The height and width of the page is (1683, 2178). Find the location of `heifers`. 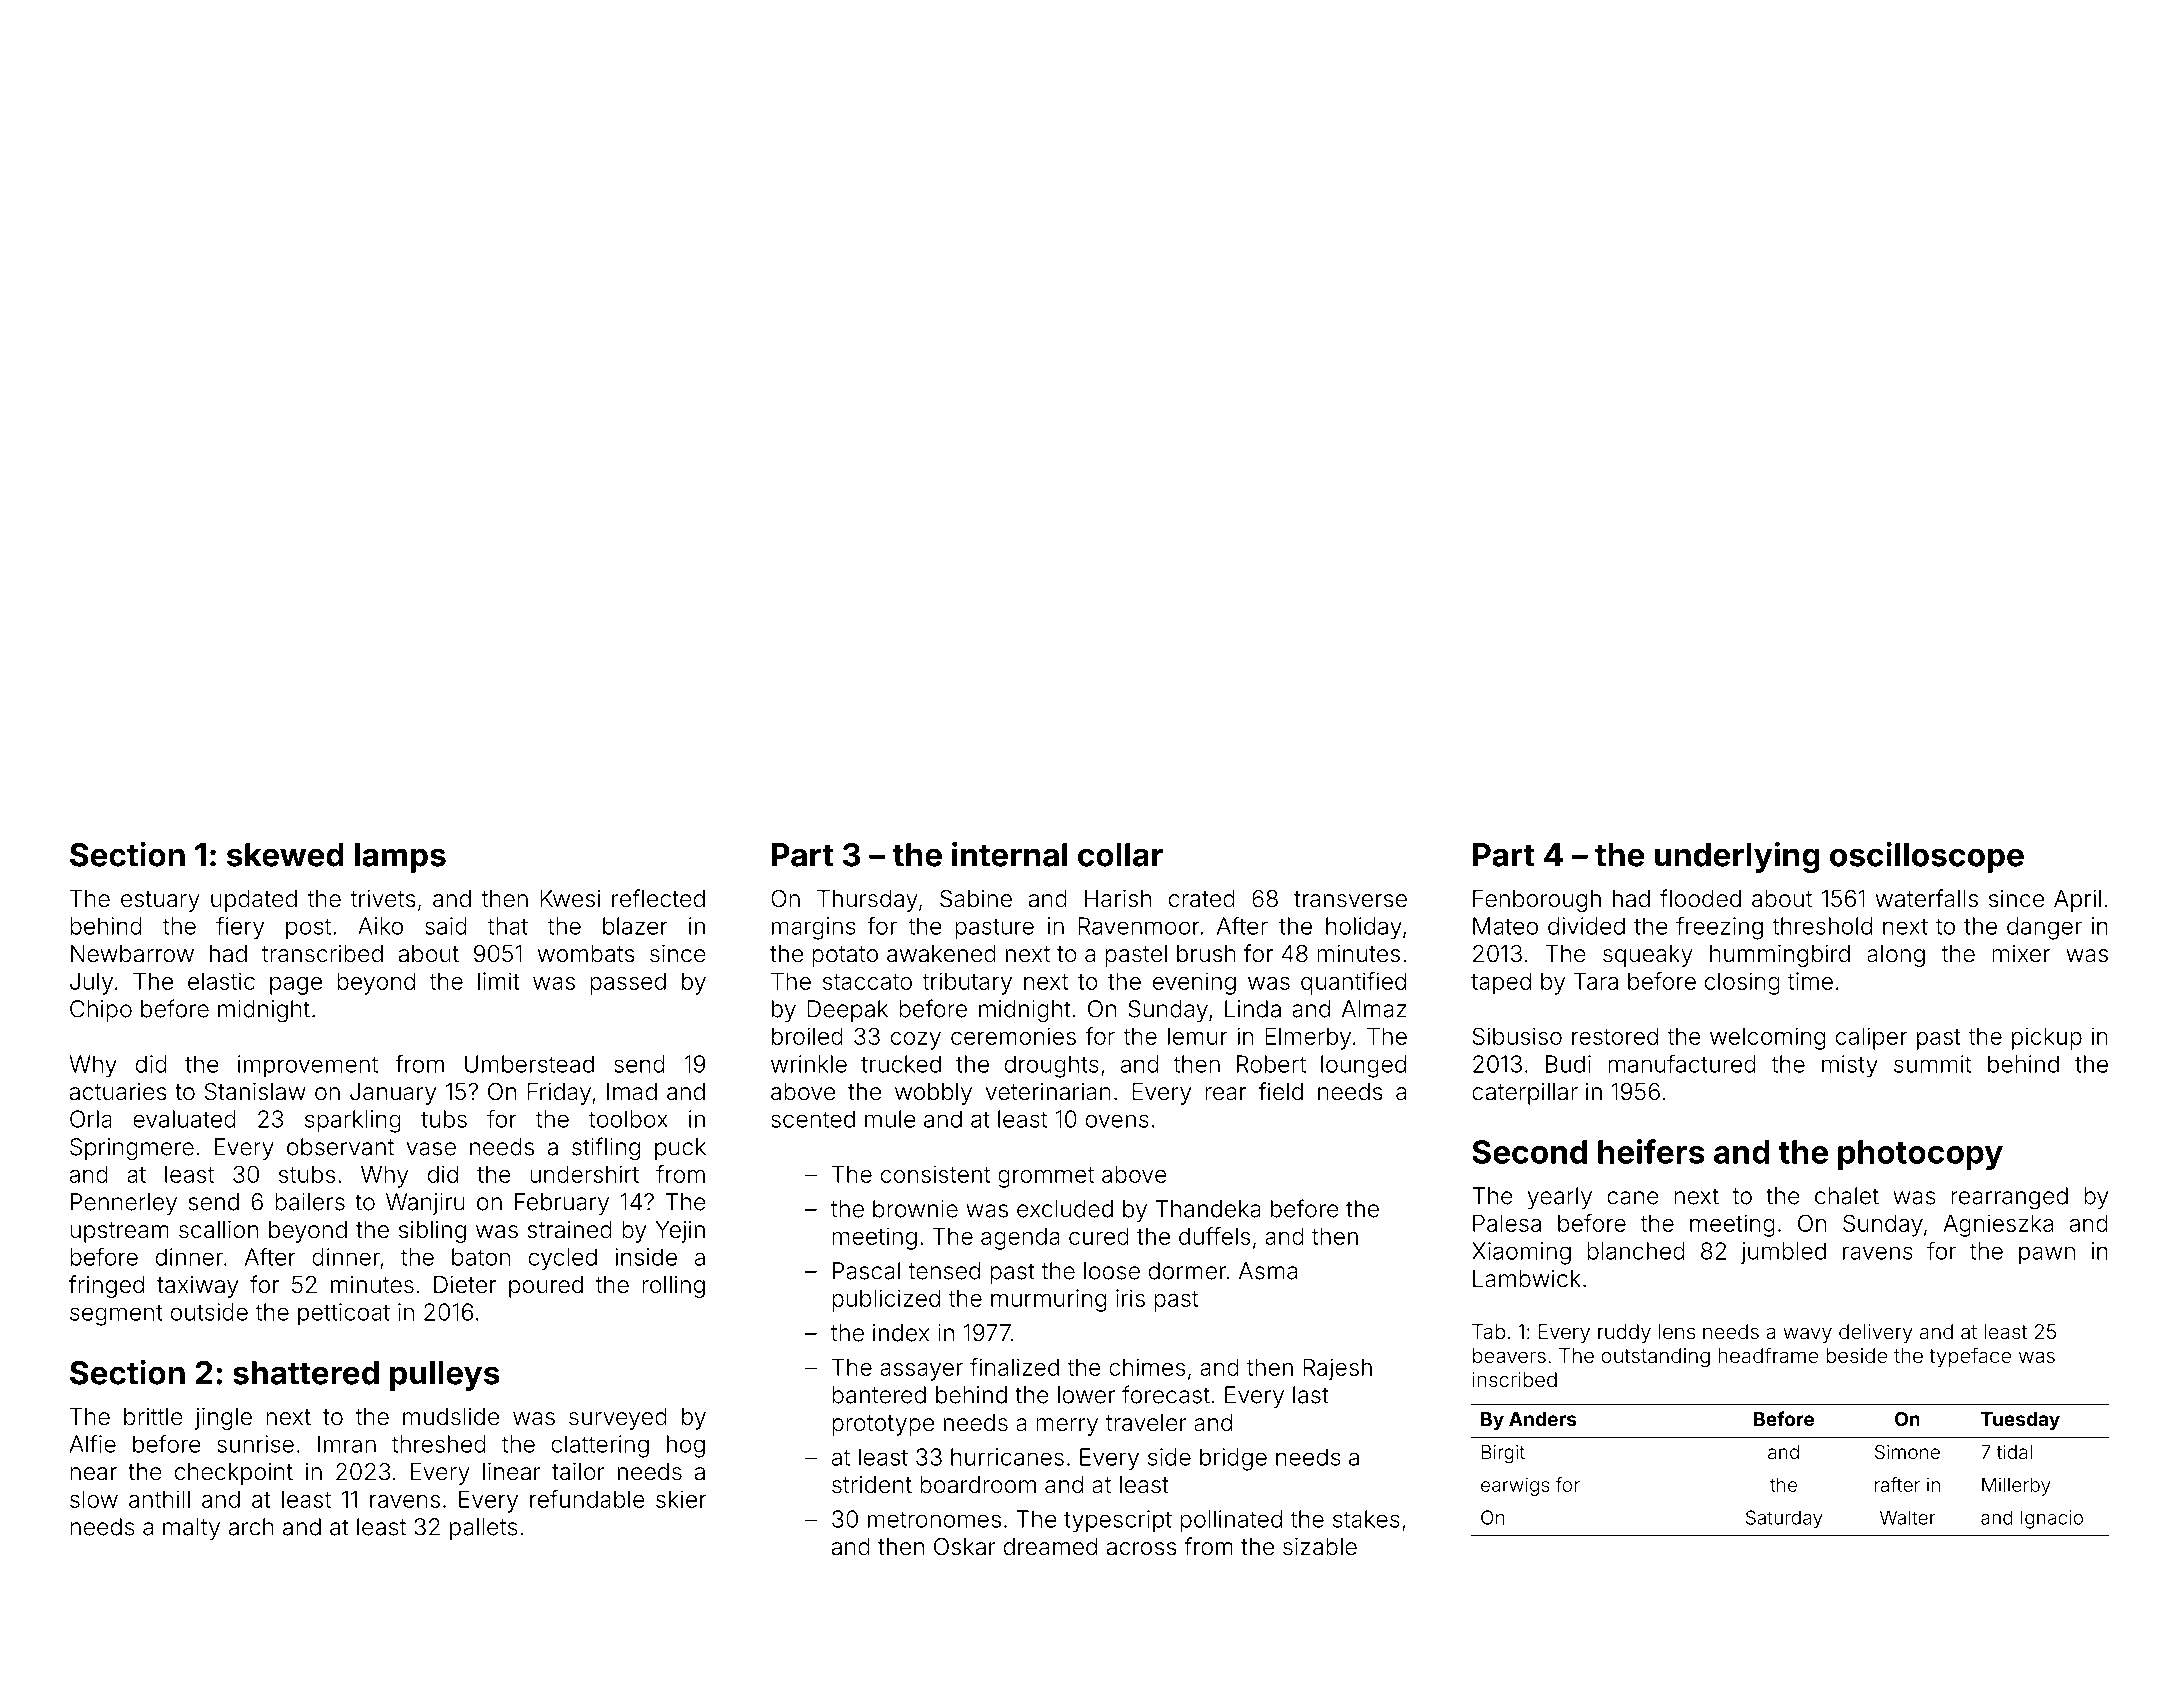

heifers is located at coordinates (1651, 1151).
